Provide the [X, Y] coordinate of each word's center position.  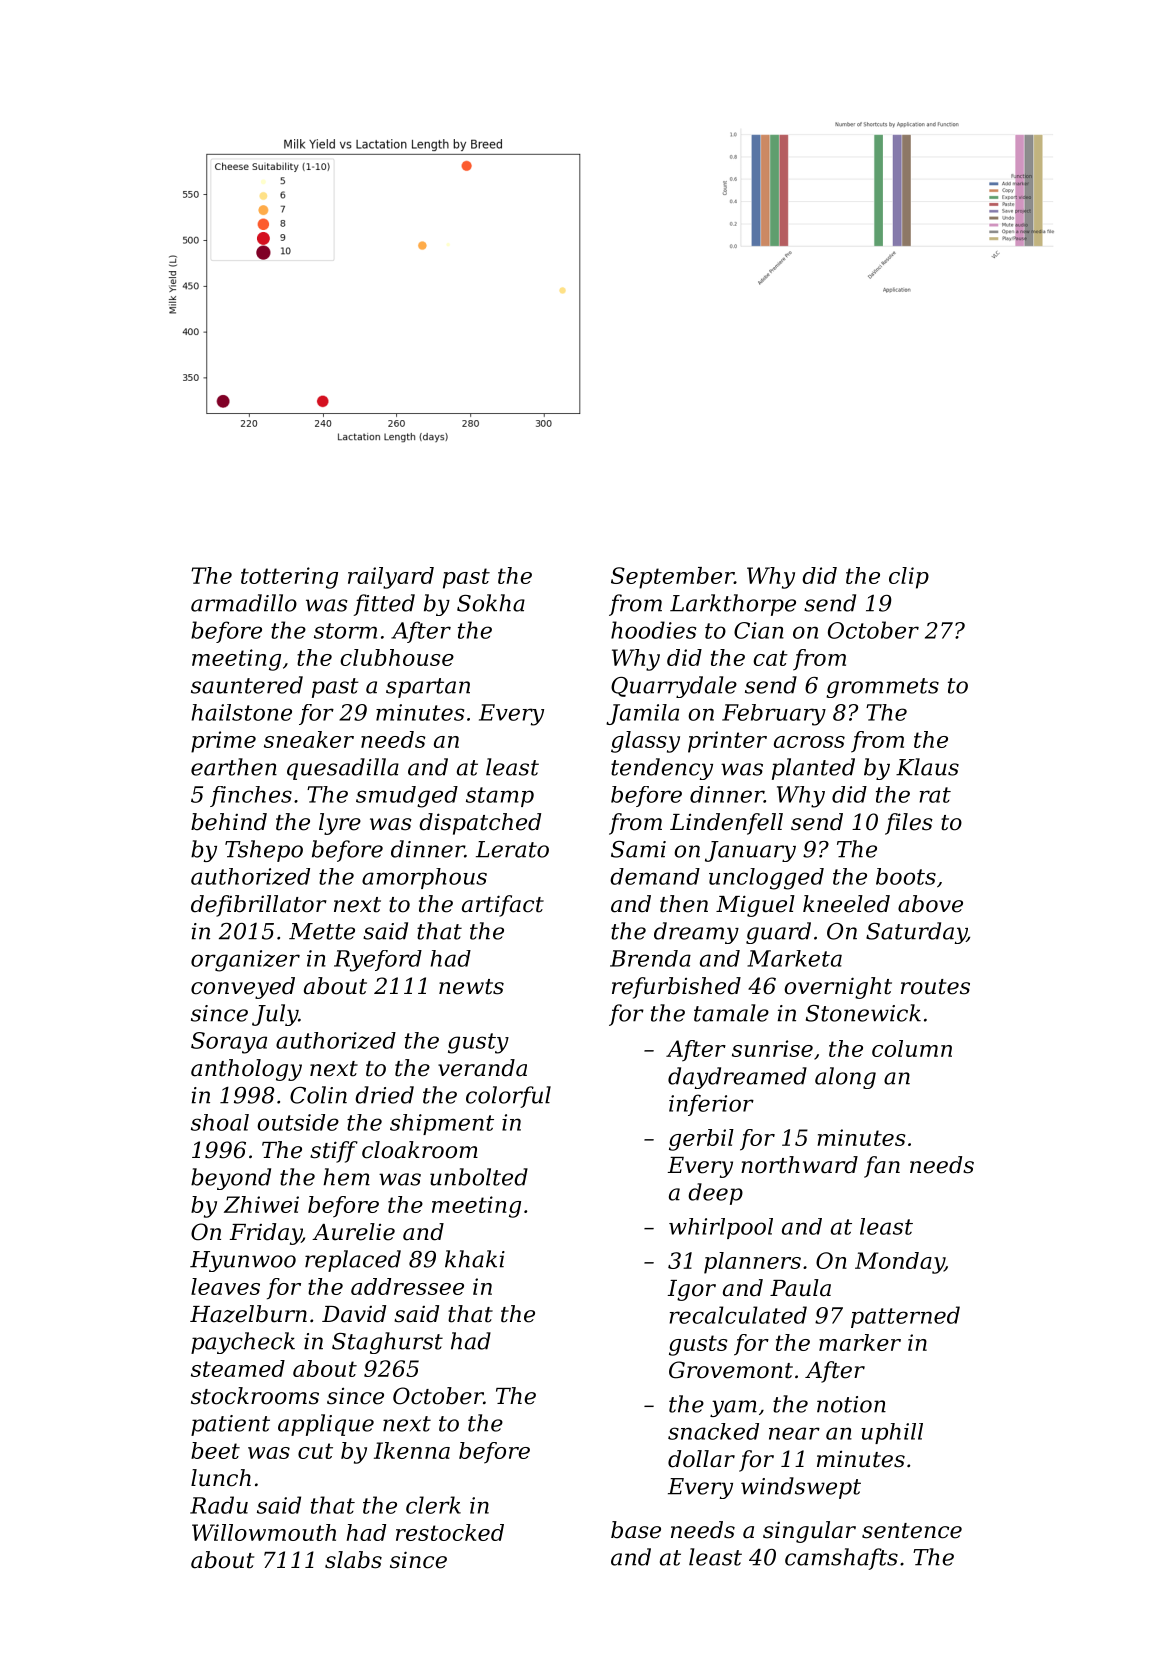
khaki [475, 1259]
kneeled [846, 904]
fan [882, 1167]
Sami [638, 849]
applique [326, 1425]
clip [909, 578]
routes [935, 987]
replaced [353, 1261]
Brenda [650, 958]
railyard [391, 578]
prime [223, 742]
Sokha [491, 603]
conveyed [243, 988]
